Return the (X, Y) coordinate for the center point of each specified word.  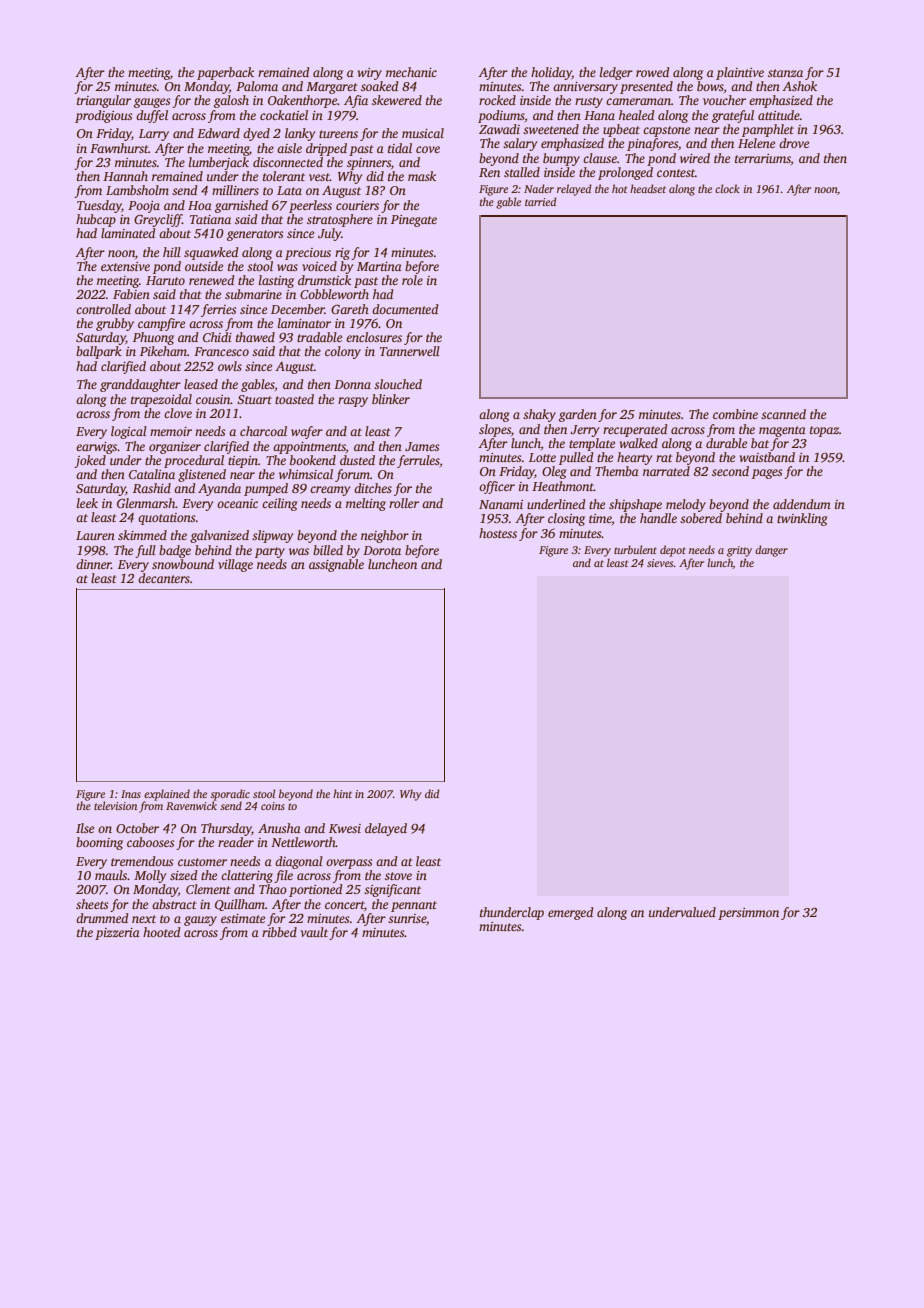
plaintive (740, 73)
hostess (498, 533)
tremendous (142, 861)
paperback (225, 73)
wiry (370, 74)
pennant (414, 906)
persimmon (748, 914)
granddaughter (140, 385)
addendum (802, 504)
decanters (164, 578)
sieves (660, 563)
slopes (495, 430)
